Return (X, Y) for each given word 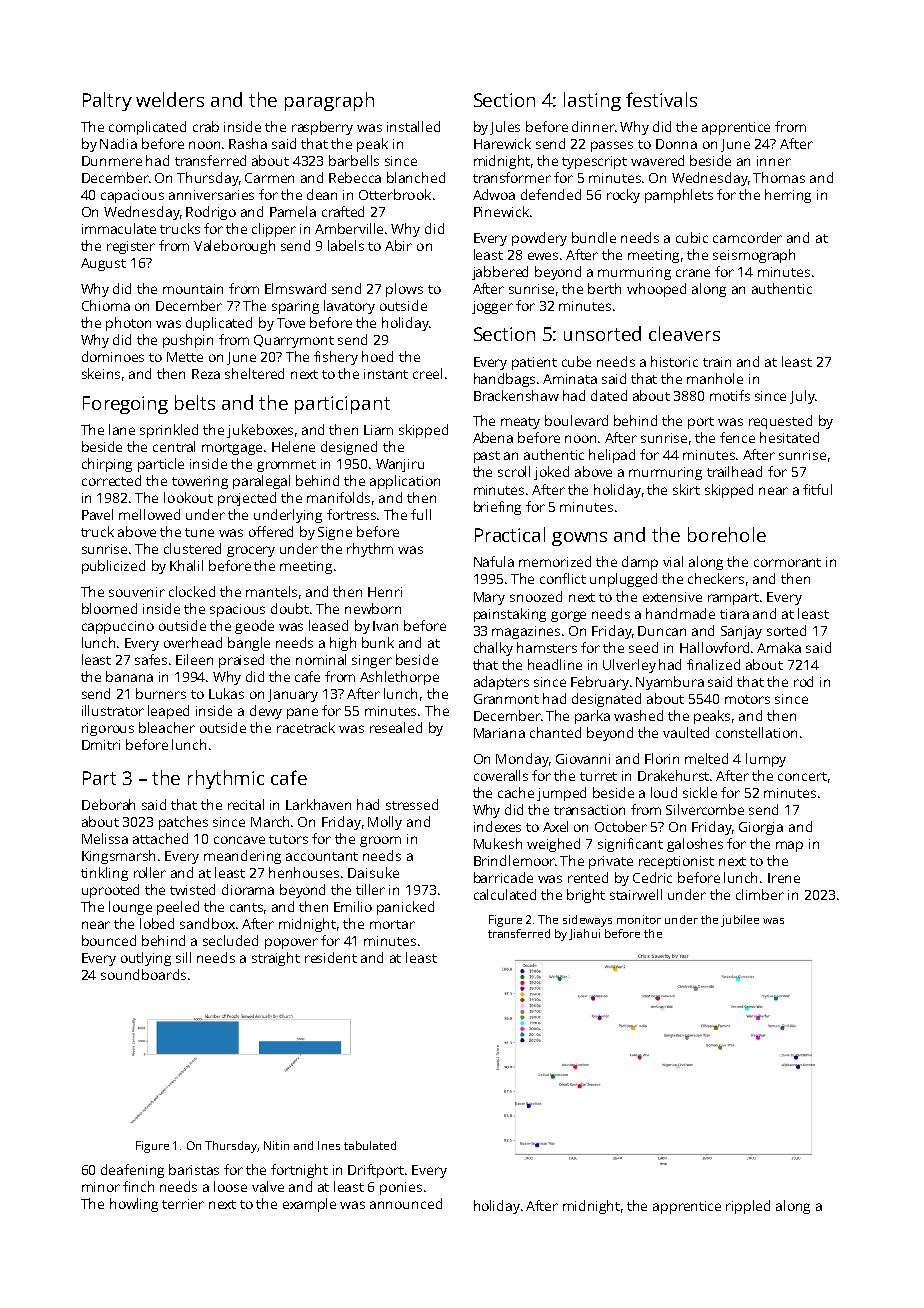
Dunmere (112, 161)
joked (551, 473)
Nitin (276, 1145)
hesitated (789, 437)
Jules (505, 128)
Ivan (385, 626)
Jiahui (584, 934)
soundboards (143, 974)
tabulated (370, 1145)
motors (747, 699)
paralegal (261, 482)
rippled (748, 1207)
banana (129, 676)
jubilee (740, 921)
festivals (661, 99)
